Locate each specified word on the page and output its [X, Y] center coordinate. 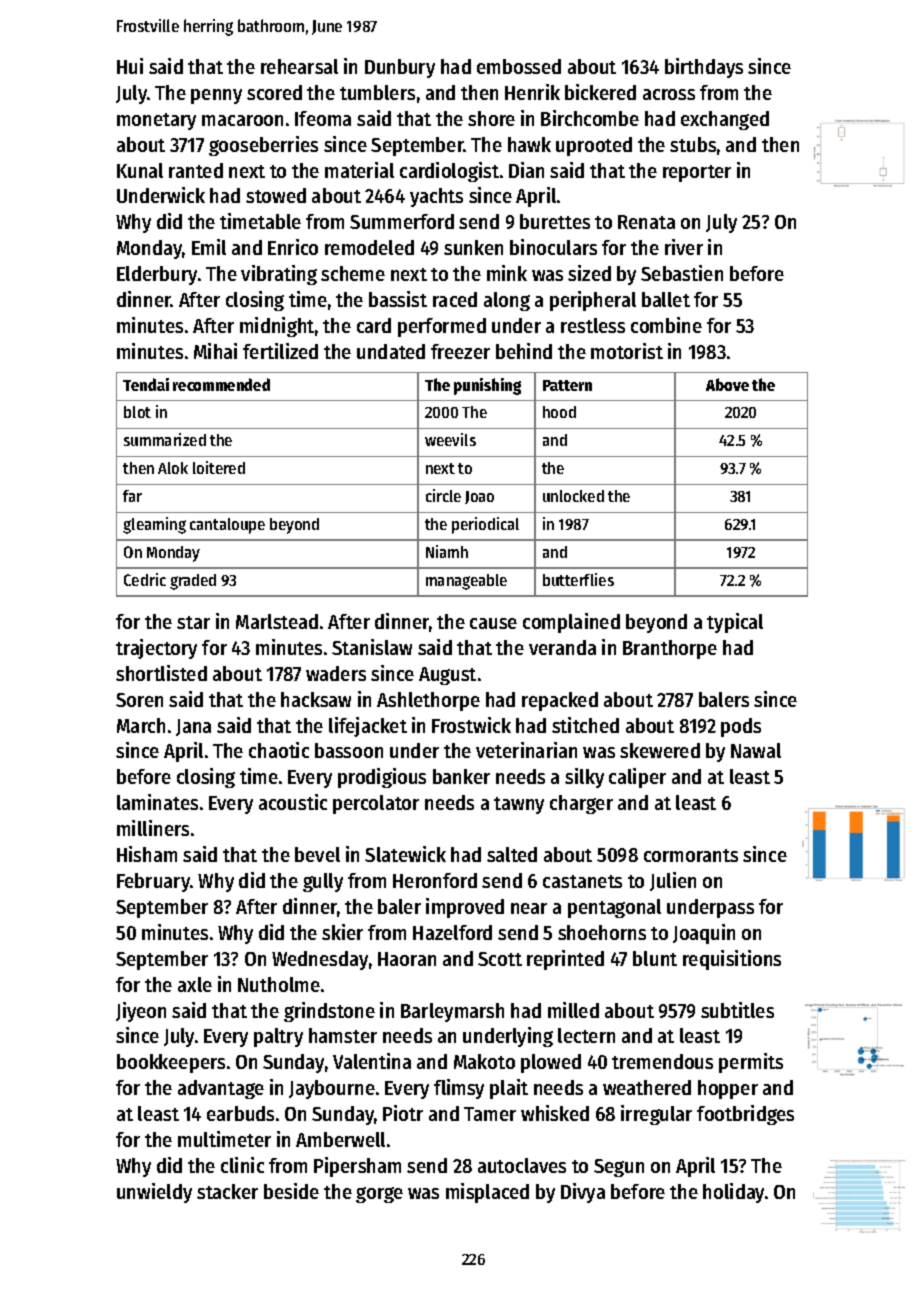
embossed [519, 66]
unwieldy [154, 1193]
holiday [733, 1193]
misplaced [487, 1193]
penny [216, 96]
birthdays [704, 68]
